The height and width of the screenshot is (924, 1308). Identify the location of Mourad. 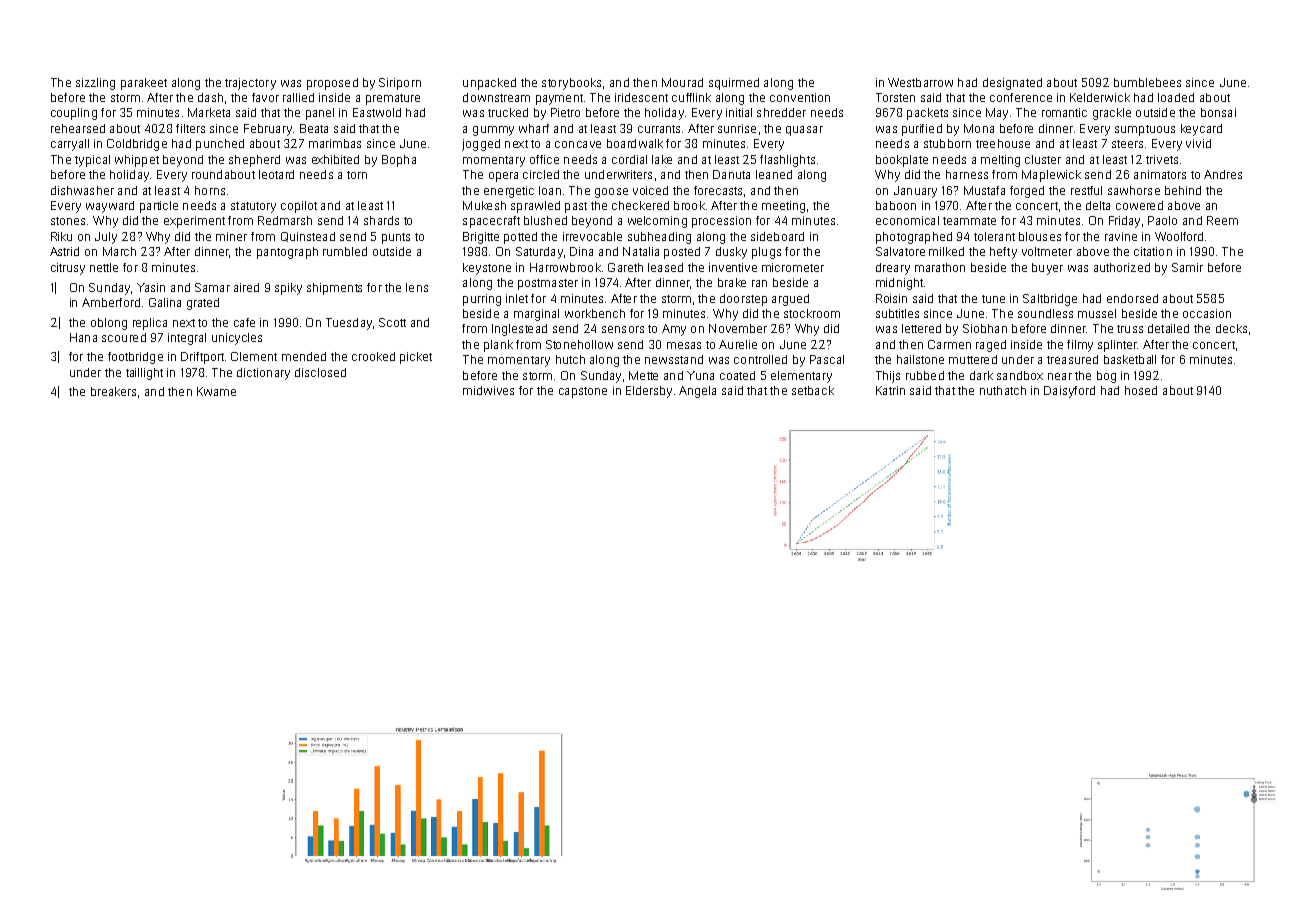
(682, 82).
